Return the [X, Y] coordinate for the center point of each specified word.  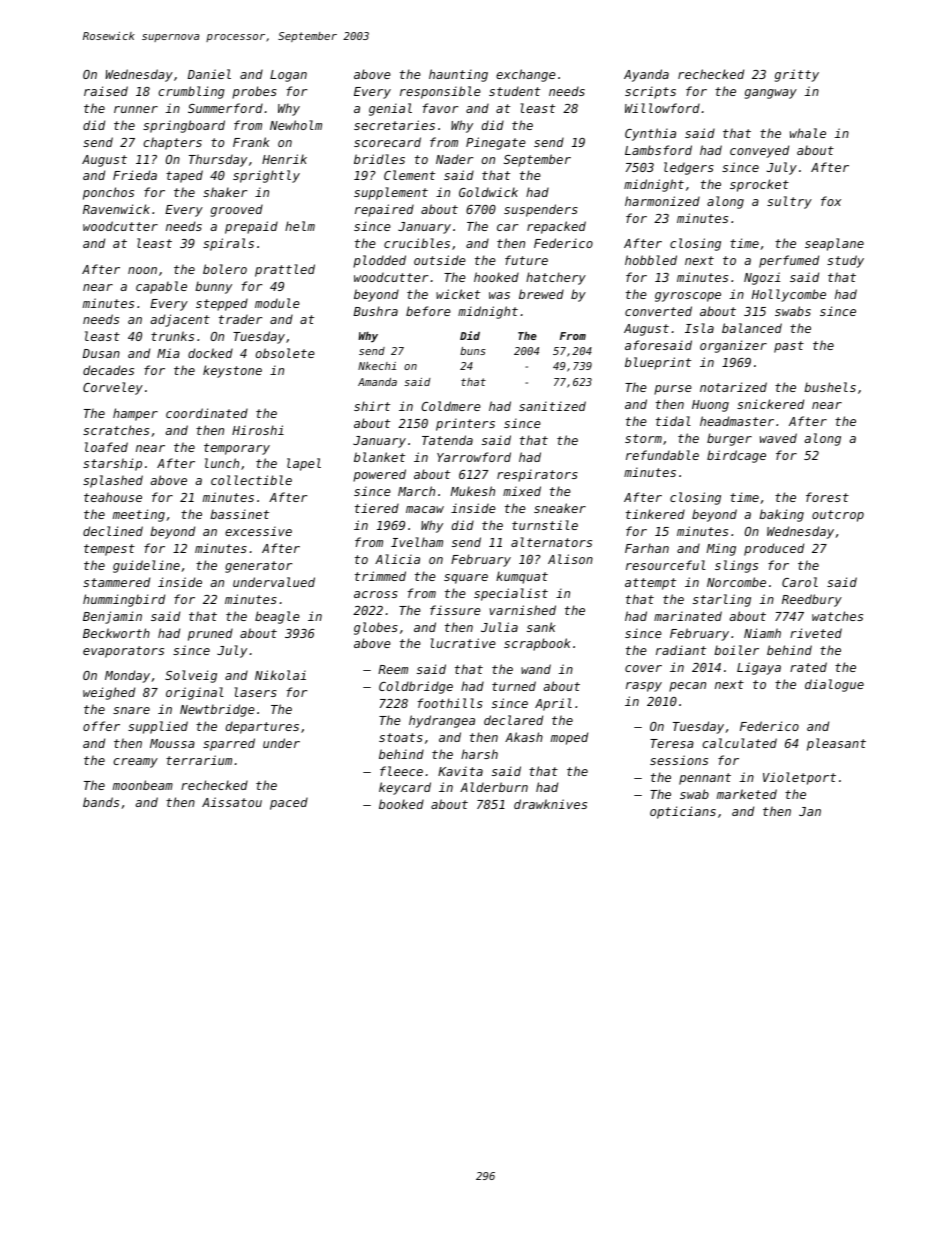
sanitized [552, 406]
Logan [288, 76]
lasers [255, 692]
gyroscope [688, 297]
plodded [379, 261]
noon [142, 270]
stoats [401, 737]
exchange [526, 75]
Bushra [375, 311]
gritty [797, 75]
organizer [733, 346]
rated [808, 667]
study [845, 261]
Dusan [101, 353]
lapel [304, 464]
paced [289, 803]
